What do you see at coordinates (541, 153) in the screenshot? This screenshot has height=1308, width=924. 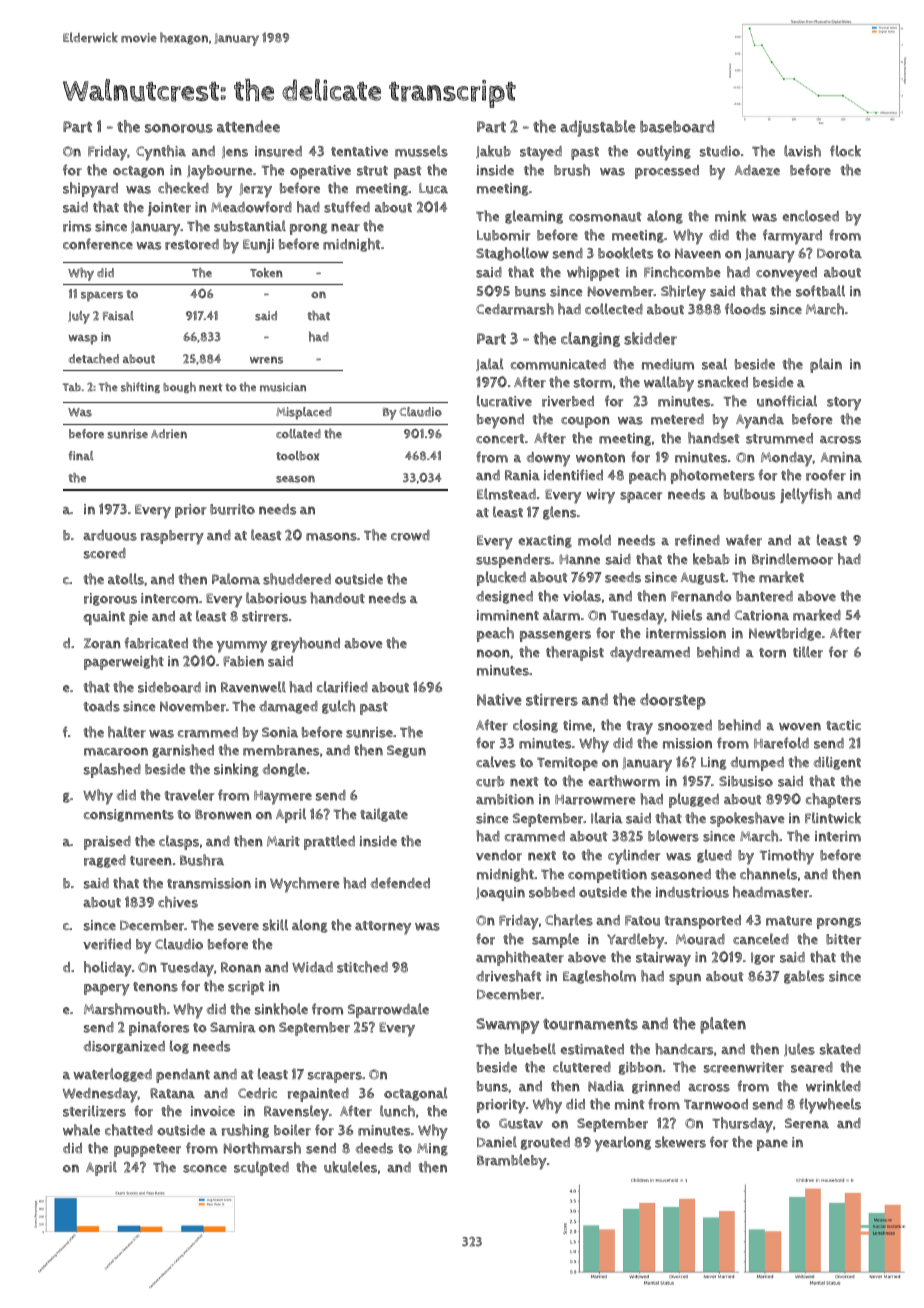 I see `stayed` at bounding box center [541, 153].
